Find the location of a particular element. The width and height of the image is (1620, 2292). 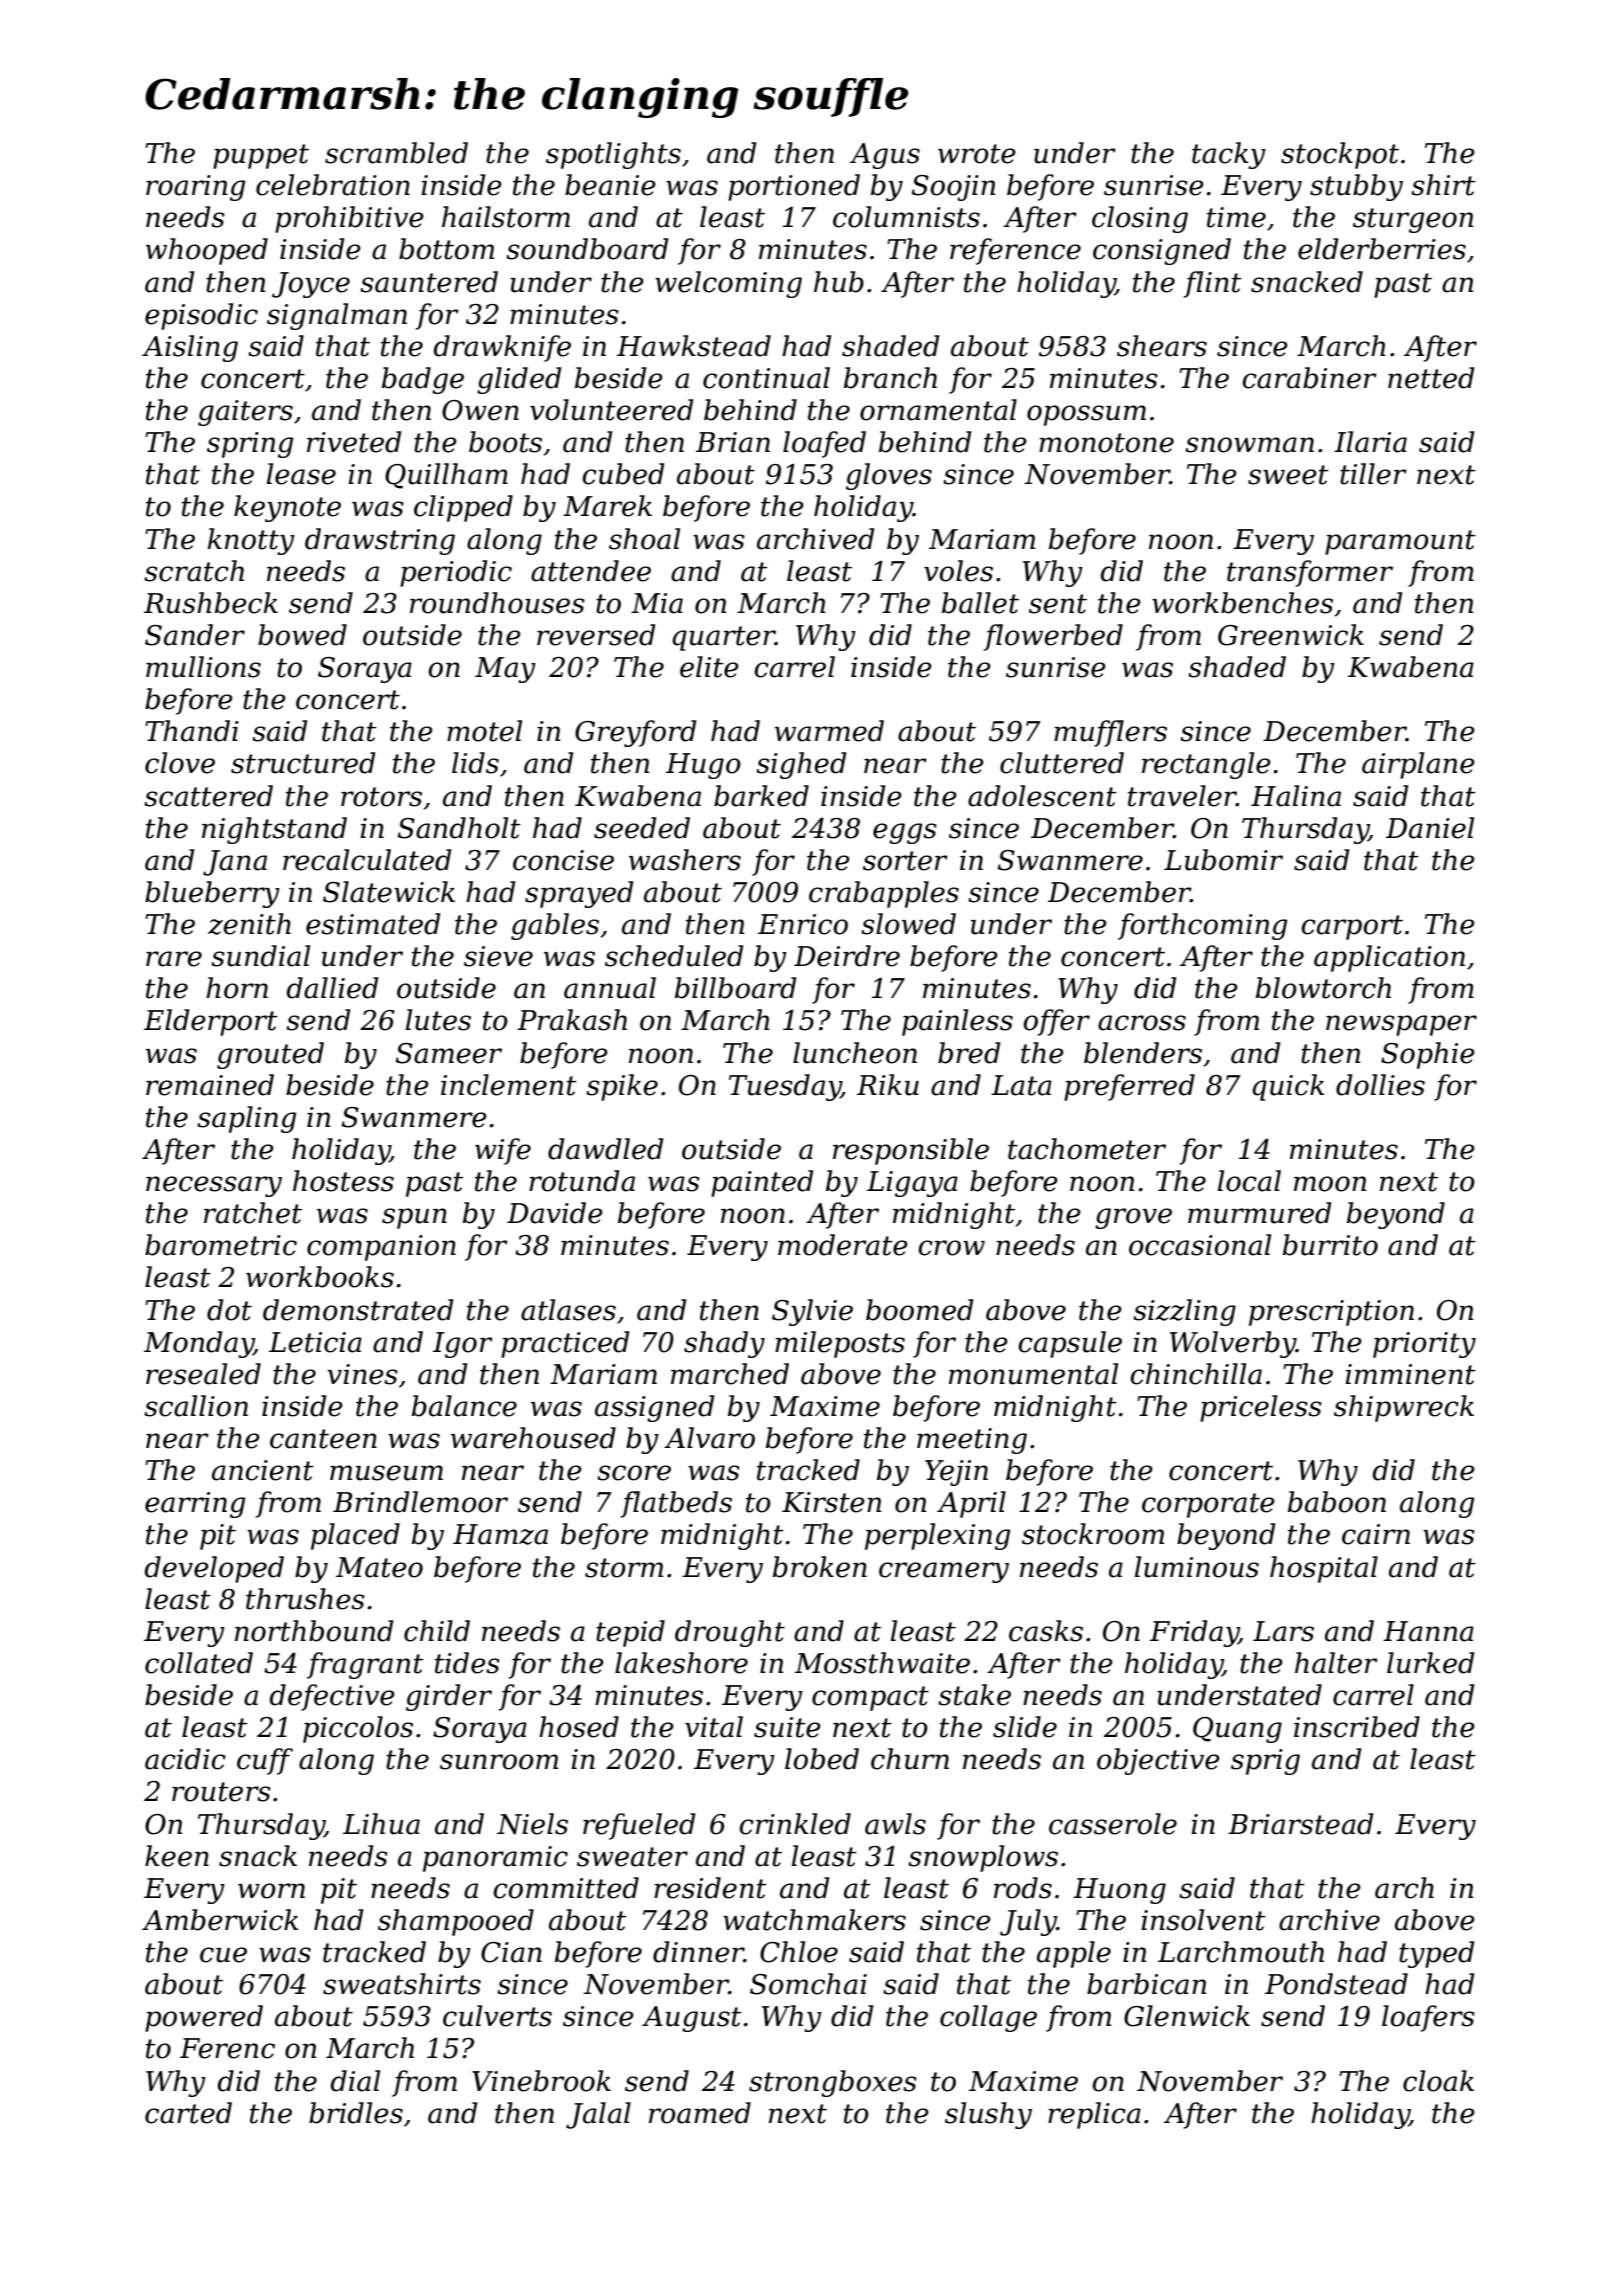

roaring is located at coordinates (195, 188).
